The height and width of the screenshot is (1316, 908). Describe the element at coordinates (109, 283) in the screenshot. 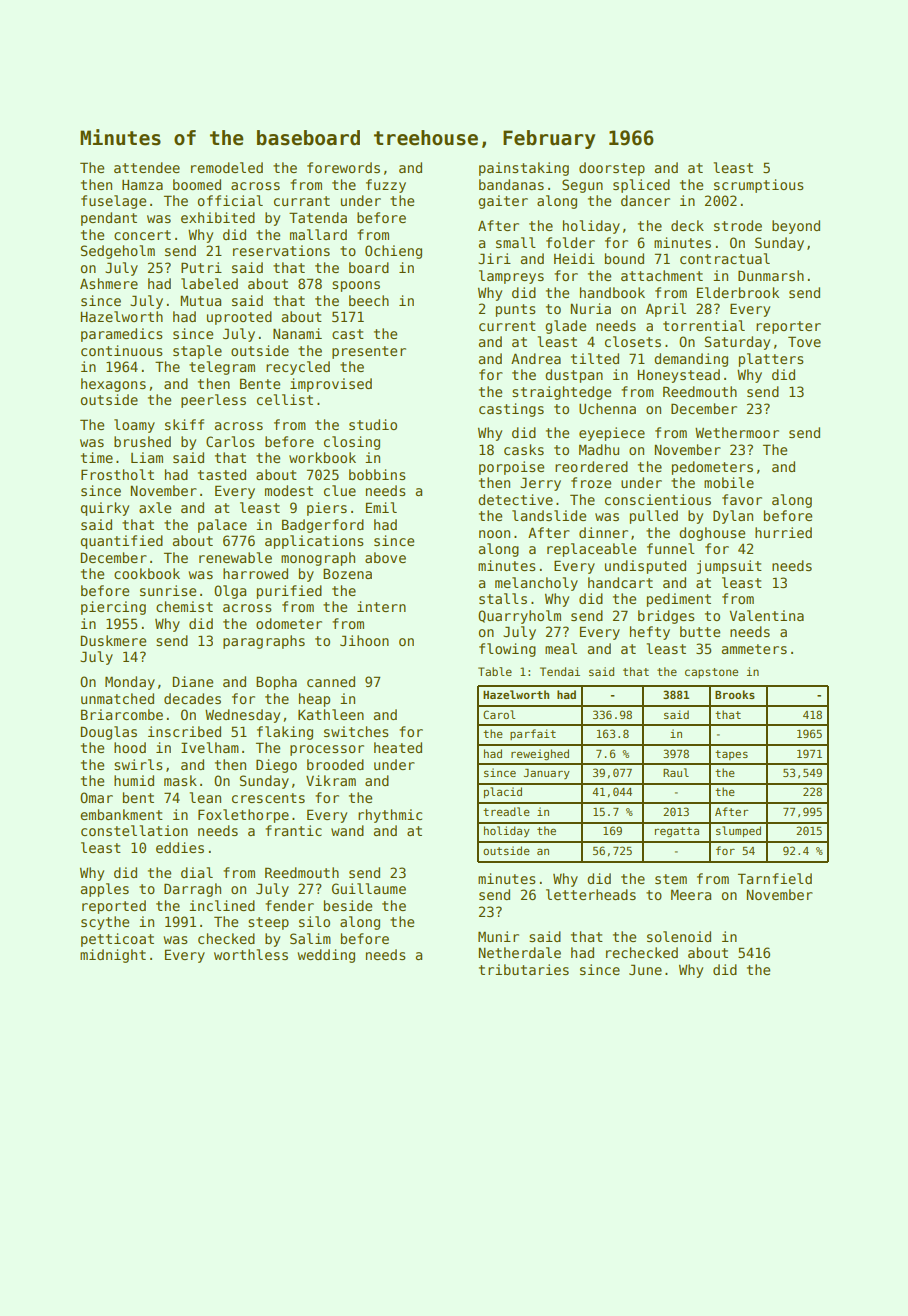

I see `Ashmere` at that location.
